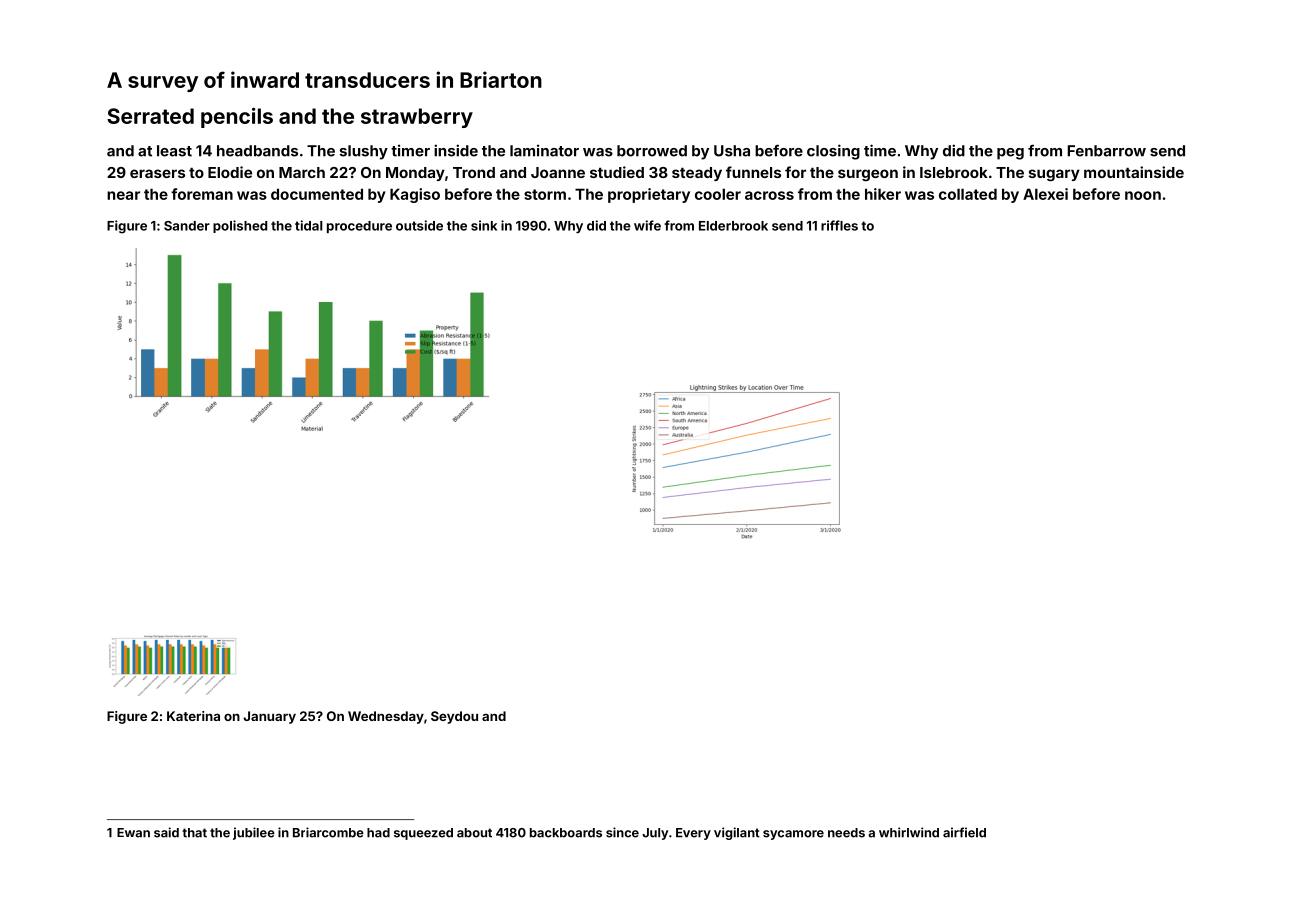  What do you see at coordinates (622, 832) in the page?
I see `since` at bounding box center [622, 832].
